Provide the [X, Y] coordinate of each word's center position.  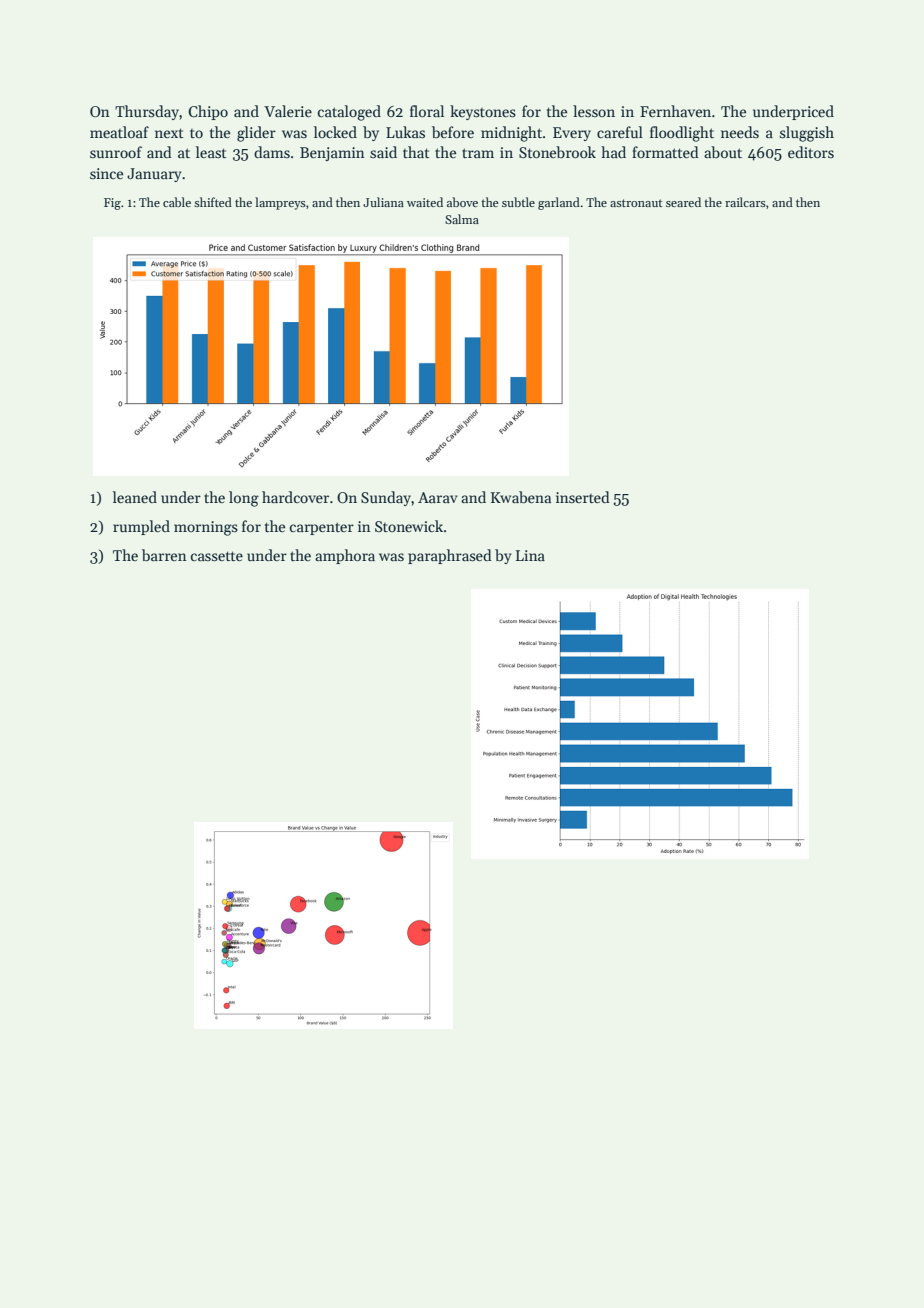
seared [683, 202]
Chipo [208, 112]
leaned [135, 497]
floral [427, 111]
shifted [213, 202]
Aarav [438, 497]
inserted [583, 497]
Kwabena [521, 497]
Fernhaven [675, 111]
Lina [530, 555]
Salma [462, 219]
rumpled [141, 527]
